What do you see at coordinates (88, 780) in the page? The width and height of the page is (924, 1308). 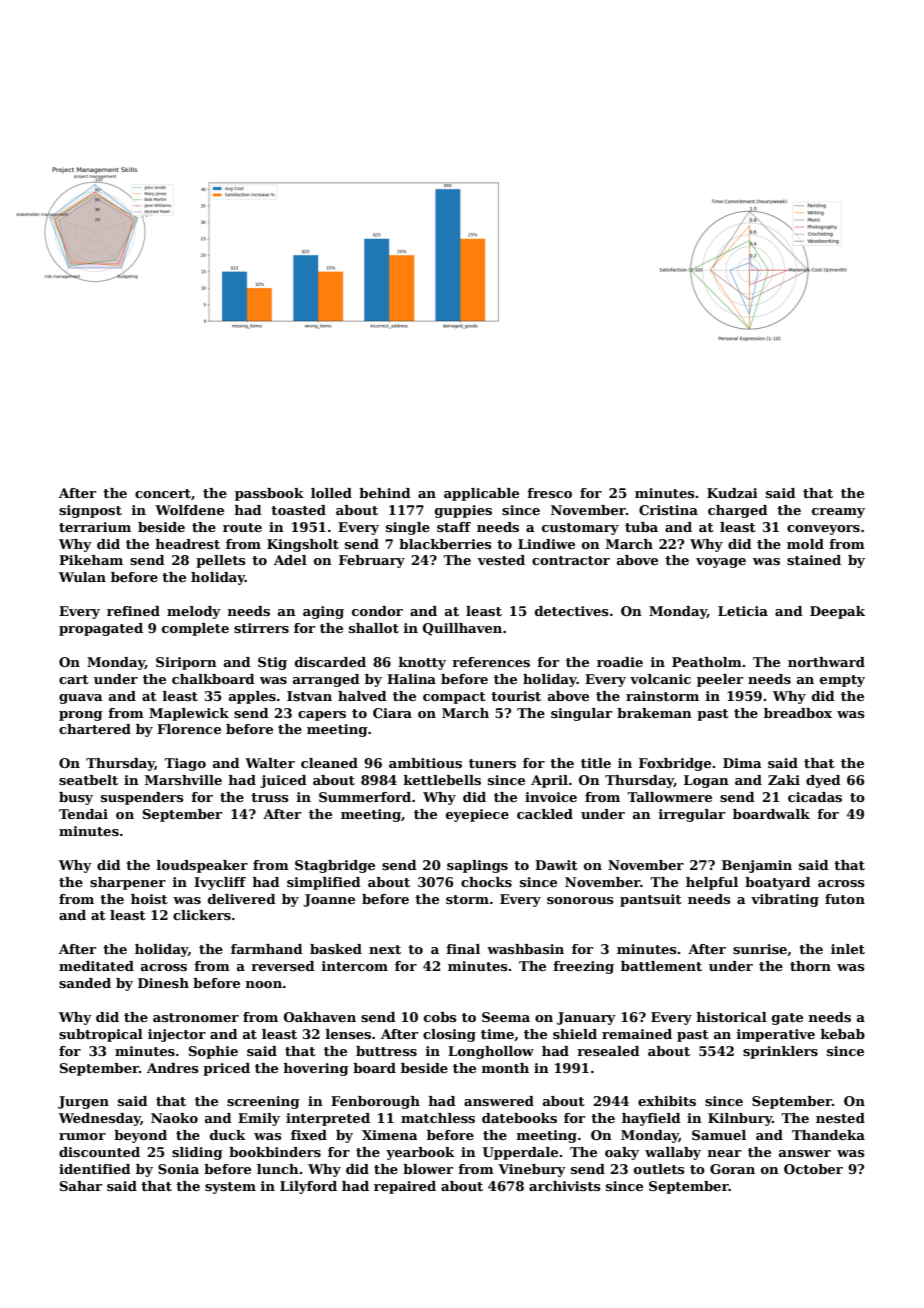 I see `seatbelt` at bounding box center [88, 780].
